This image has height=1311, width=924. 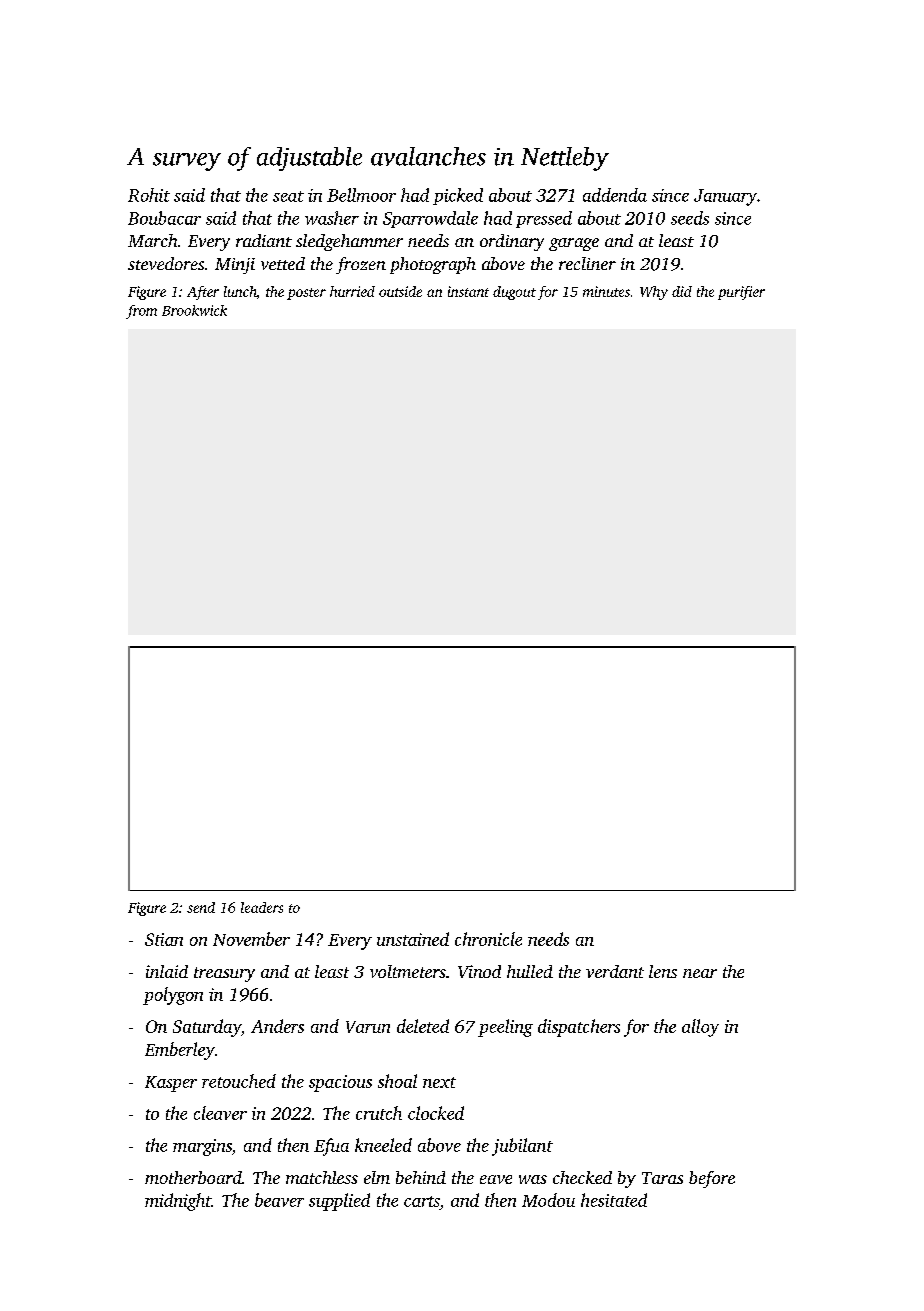 I want to click on clocked, so click(x=436, y=1113).
